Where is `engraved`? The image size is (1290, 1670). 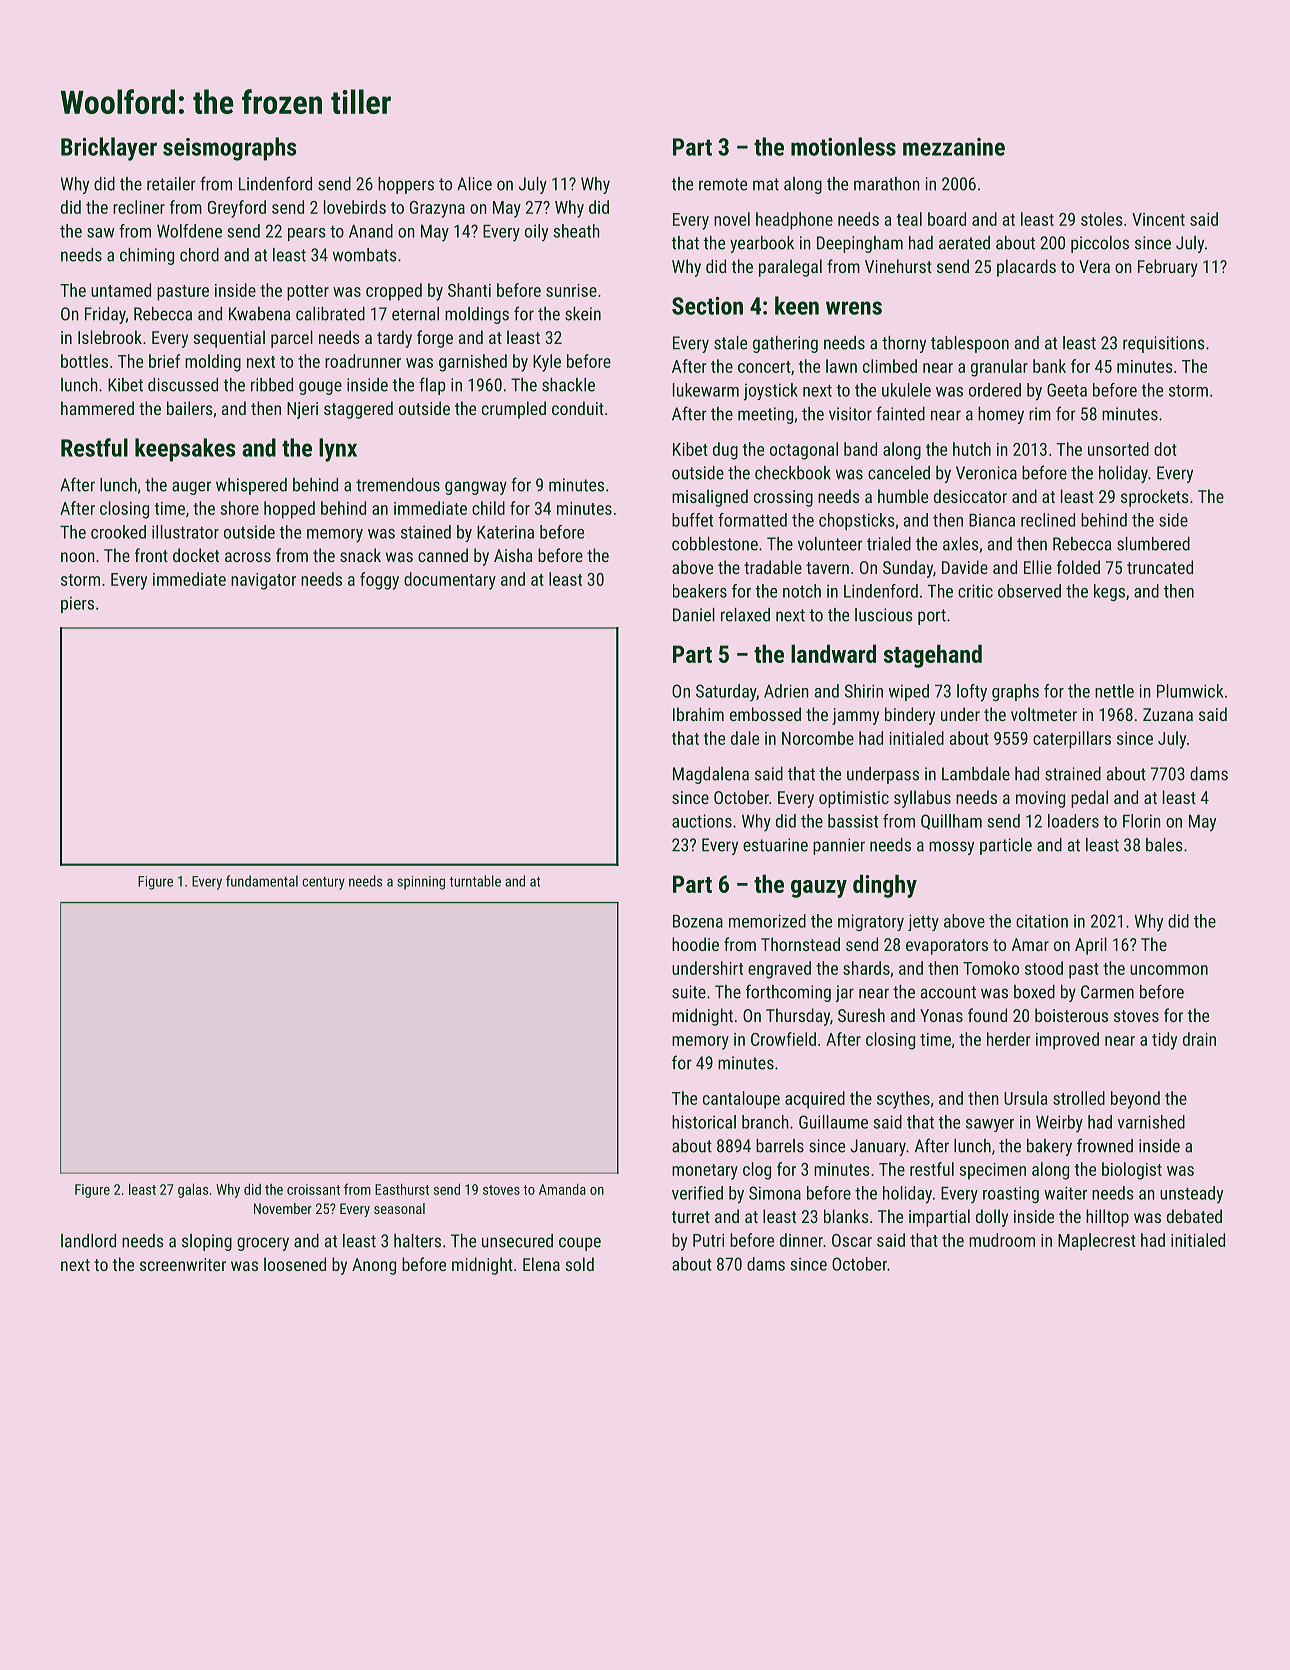 engraved is located at coordinates (779, 970).
